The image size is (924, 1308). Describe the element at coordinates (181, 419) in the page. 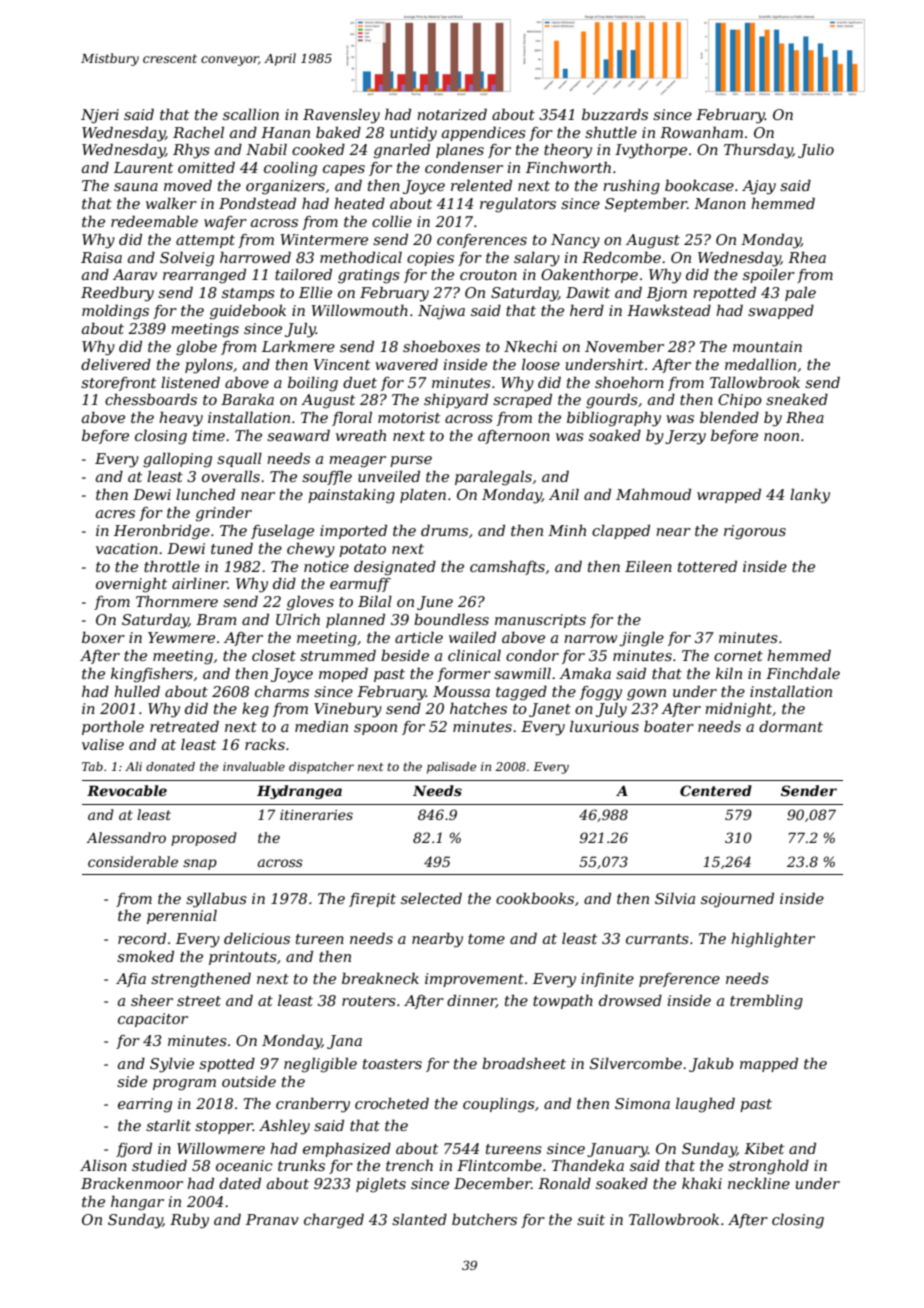

I see `heavy` at that location.
